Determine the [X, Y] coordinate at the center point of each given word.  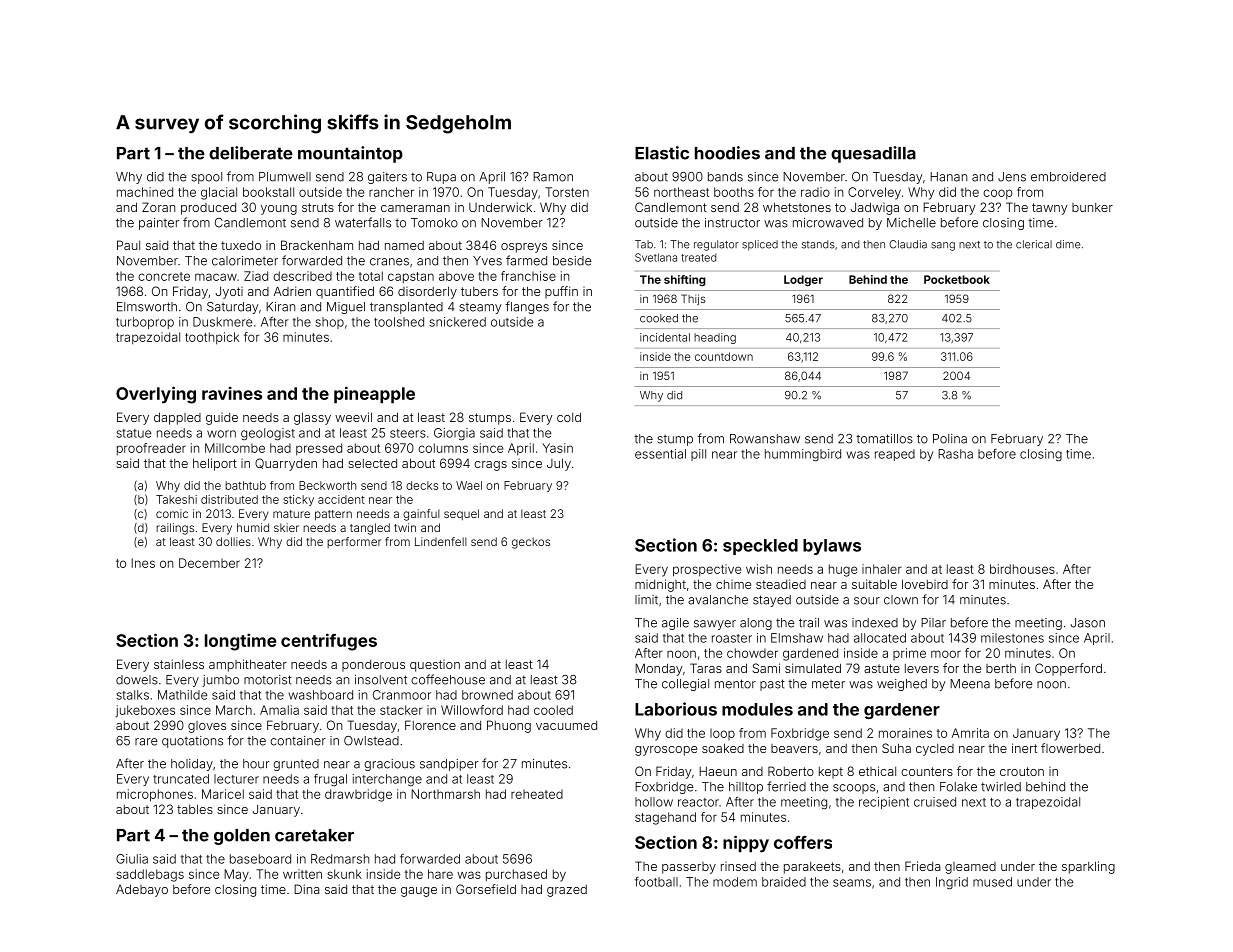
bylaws [832, 547]
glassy [312, 418]
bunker [1092, 207]
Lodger [803, 280]
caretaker [314, 835]
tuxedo [241, 245]
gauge [419, 892]
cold [569, 417]
